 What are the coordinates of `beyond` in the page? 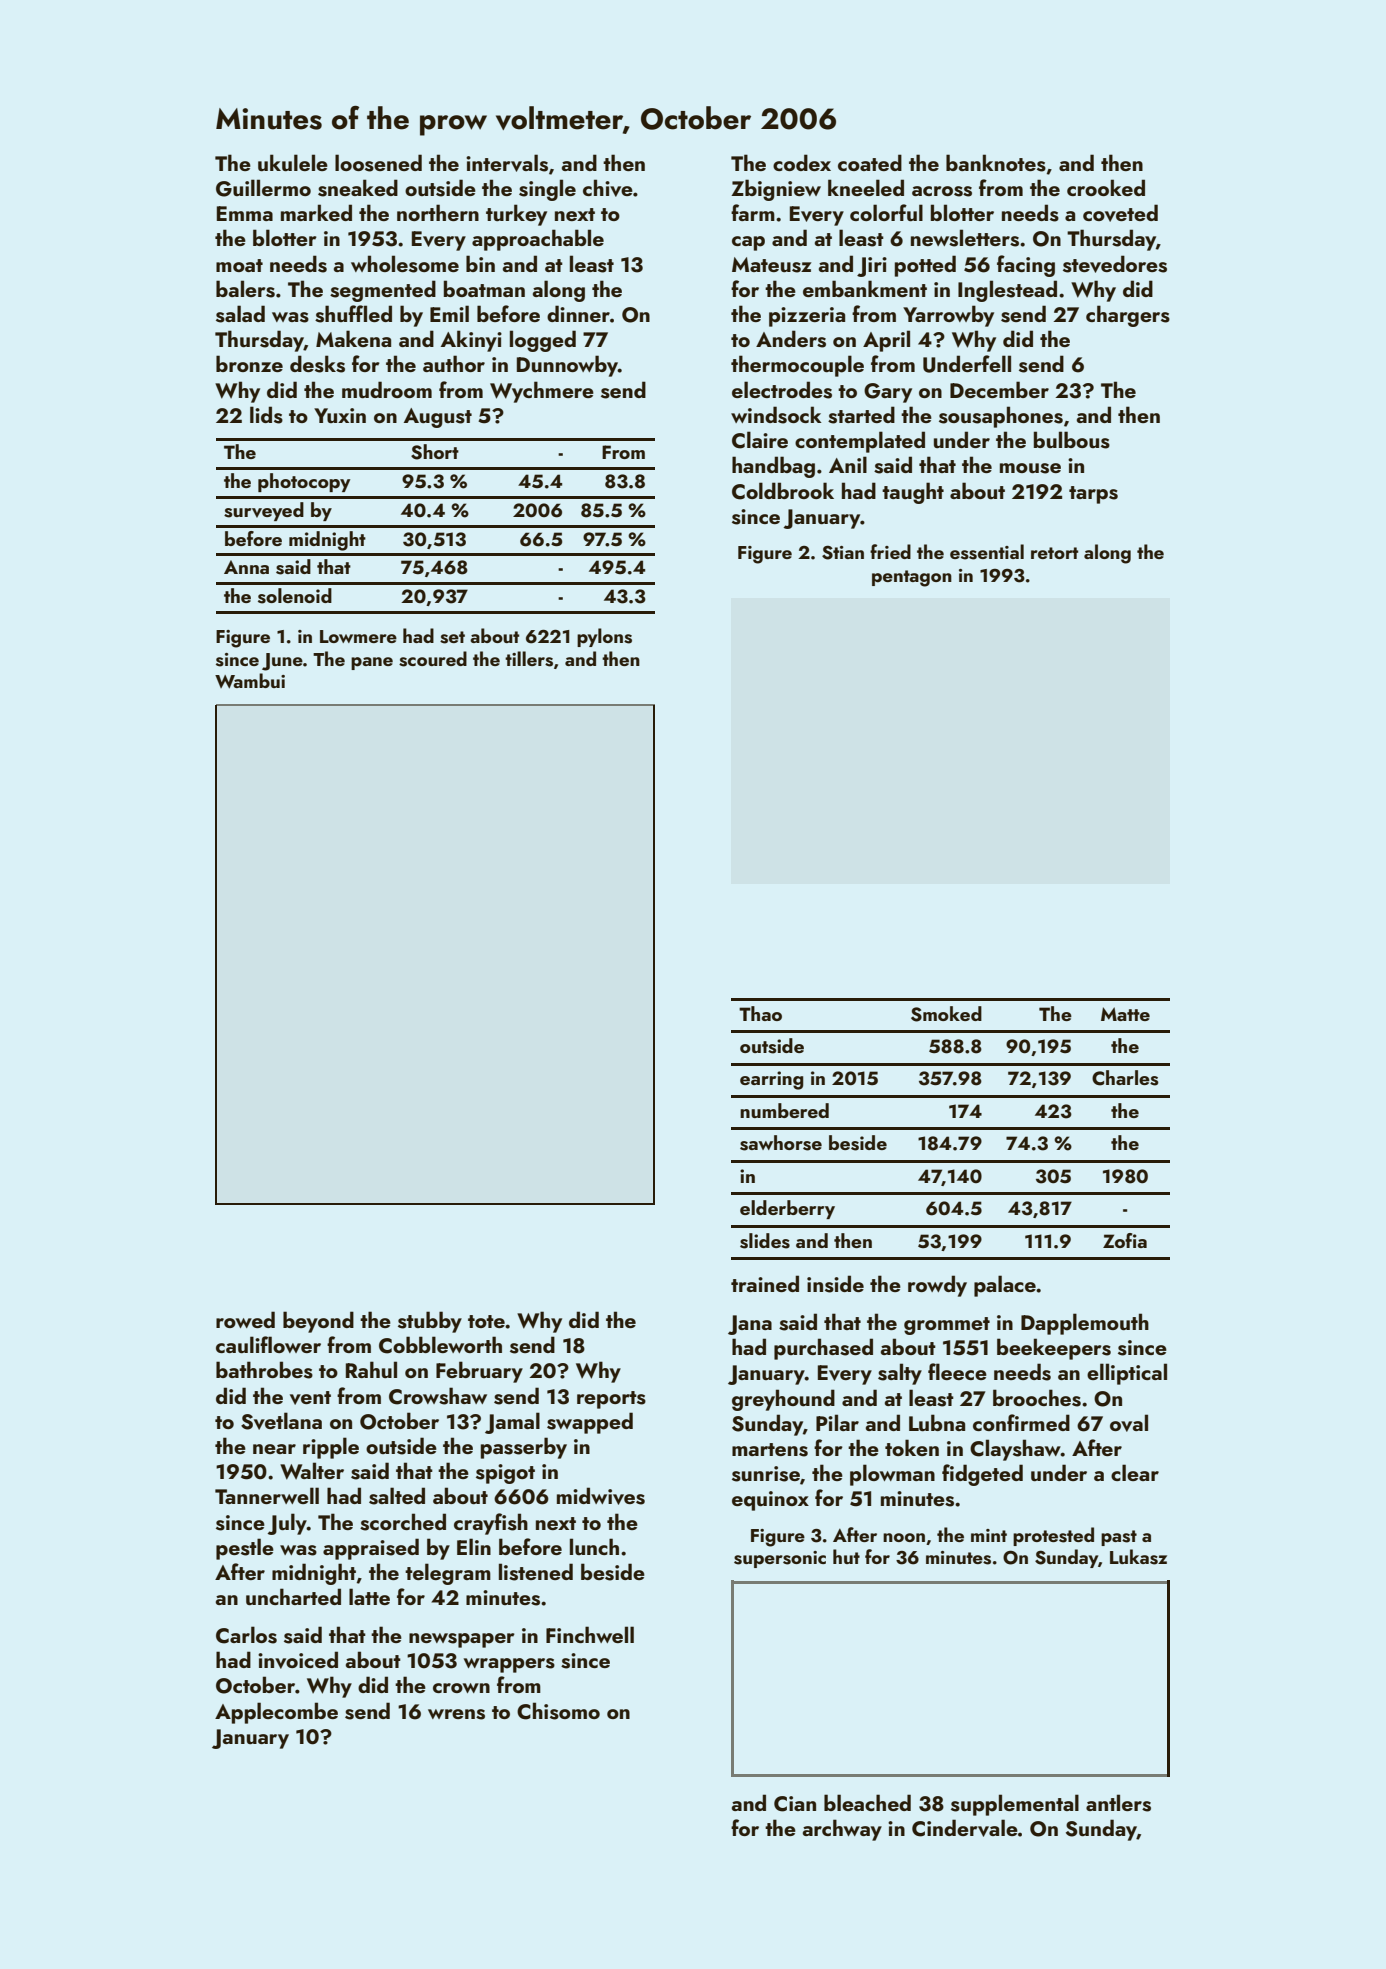 It's located at (318, 1322).
